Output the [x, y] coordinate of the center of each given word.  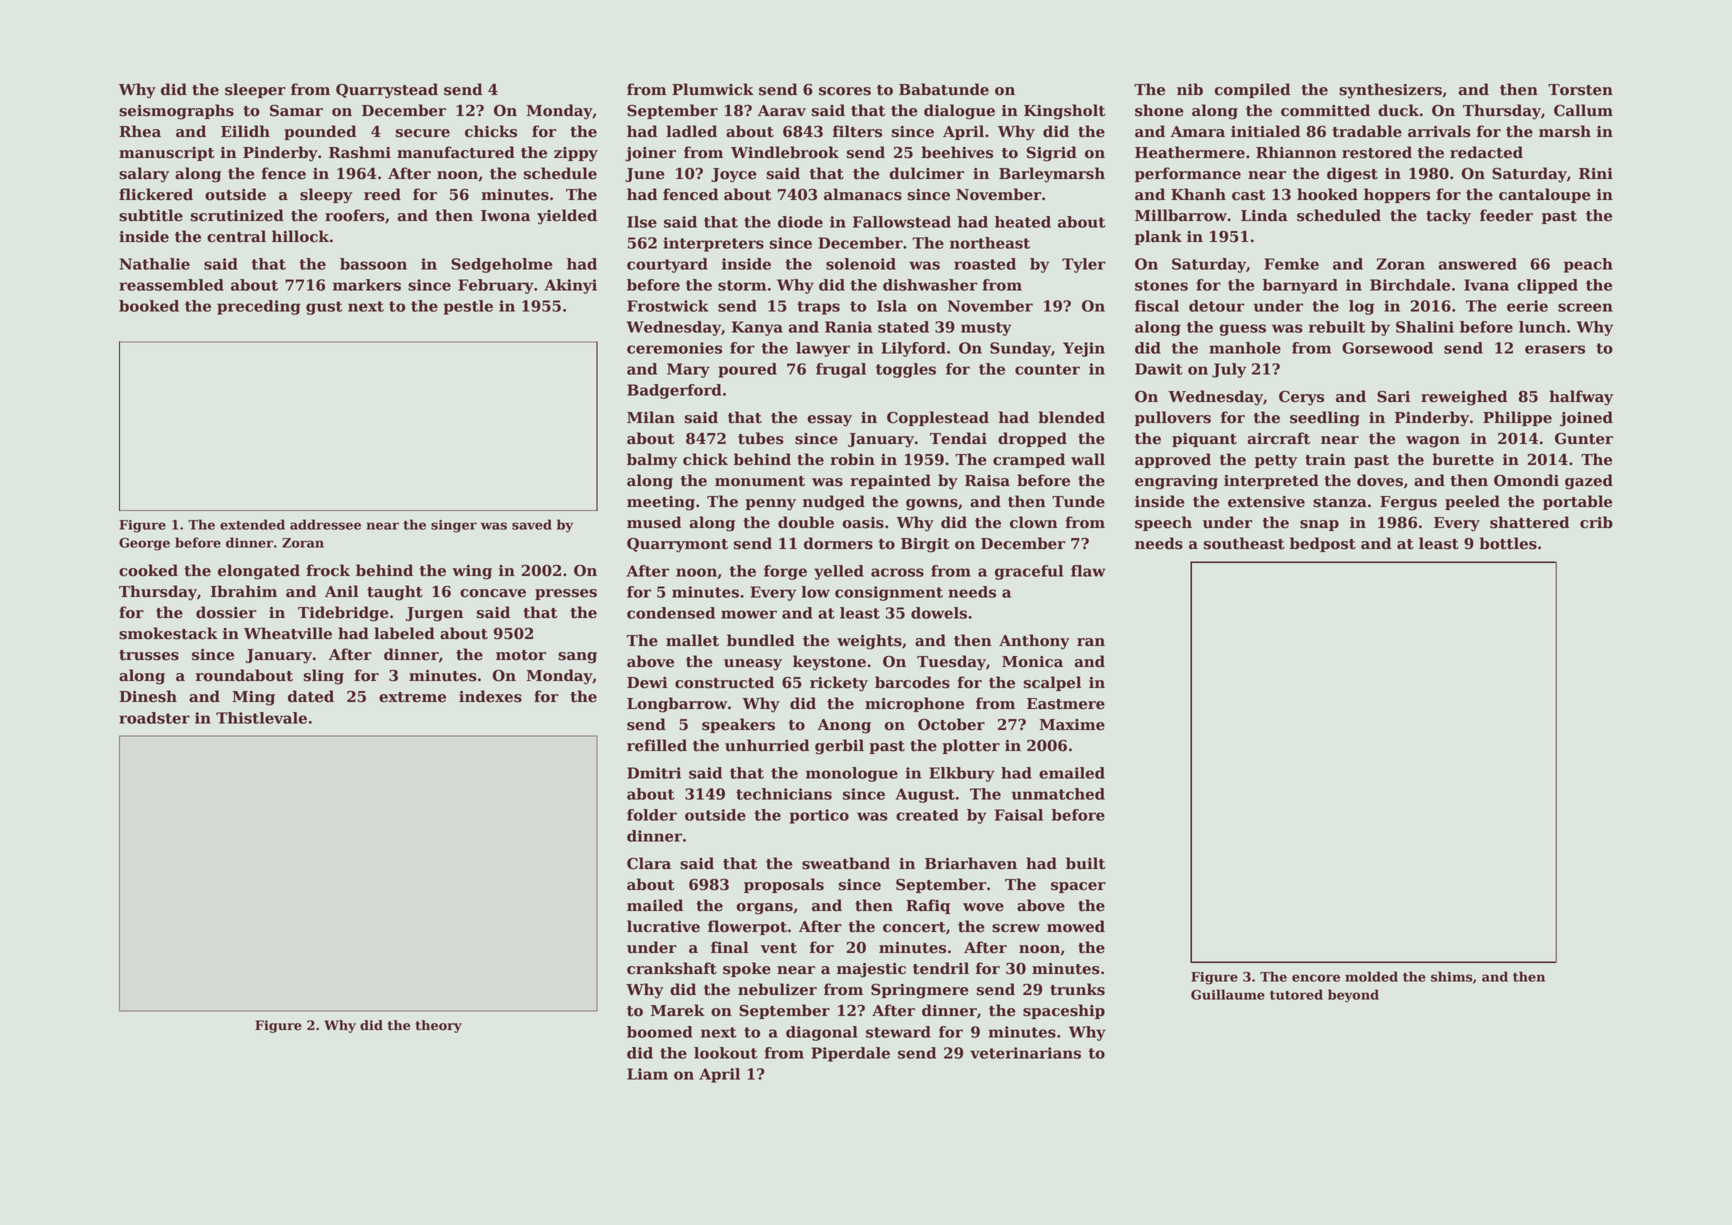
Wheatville [288, 633]
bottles [1508, 543]
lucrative [663, 926]
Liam [647, 1074]
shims [1451, 976]
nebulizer [777, 989]
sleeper [255, 90]
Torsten [1580, 90]
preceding [259, 307]
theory [438, 1026]
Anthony [1034, 642]
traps [818, 308]
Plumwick [713, 89]
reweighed [1464, 398]
